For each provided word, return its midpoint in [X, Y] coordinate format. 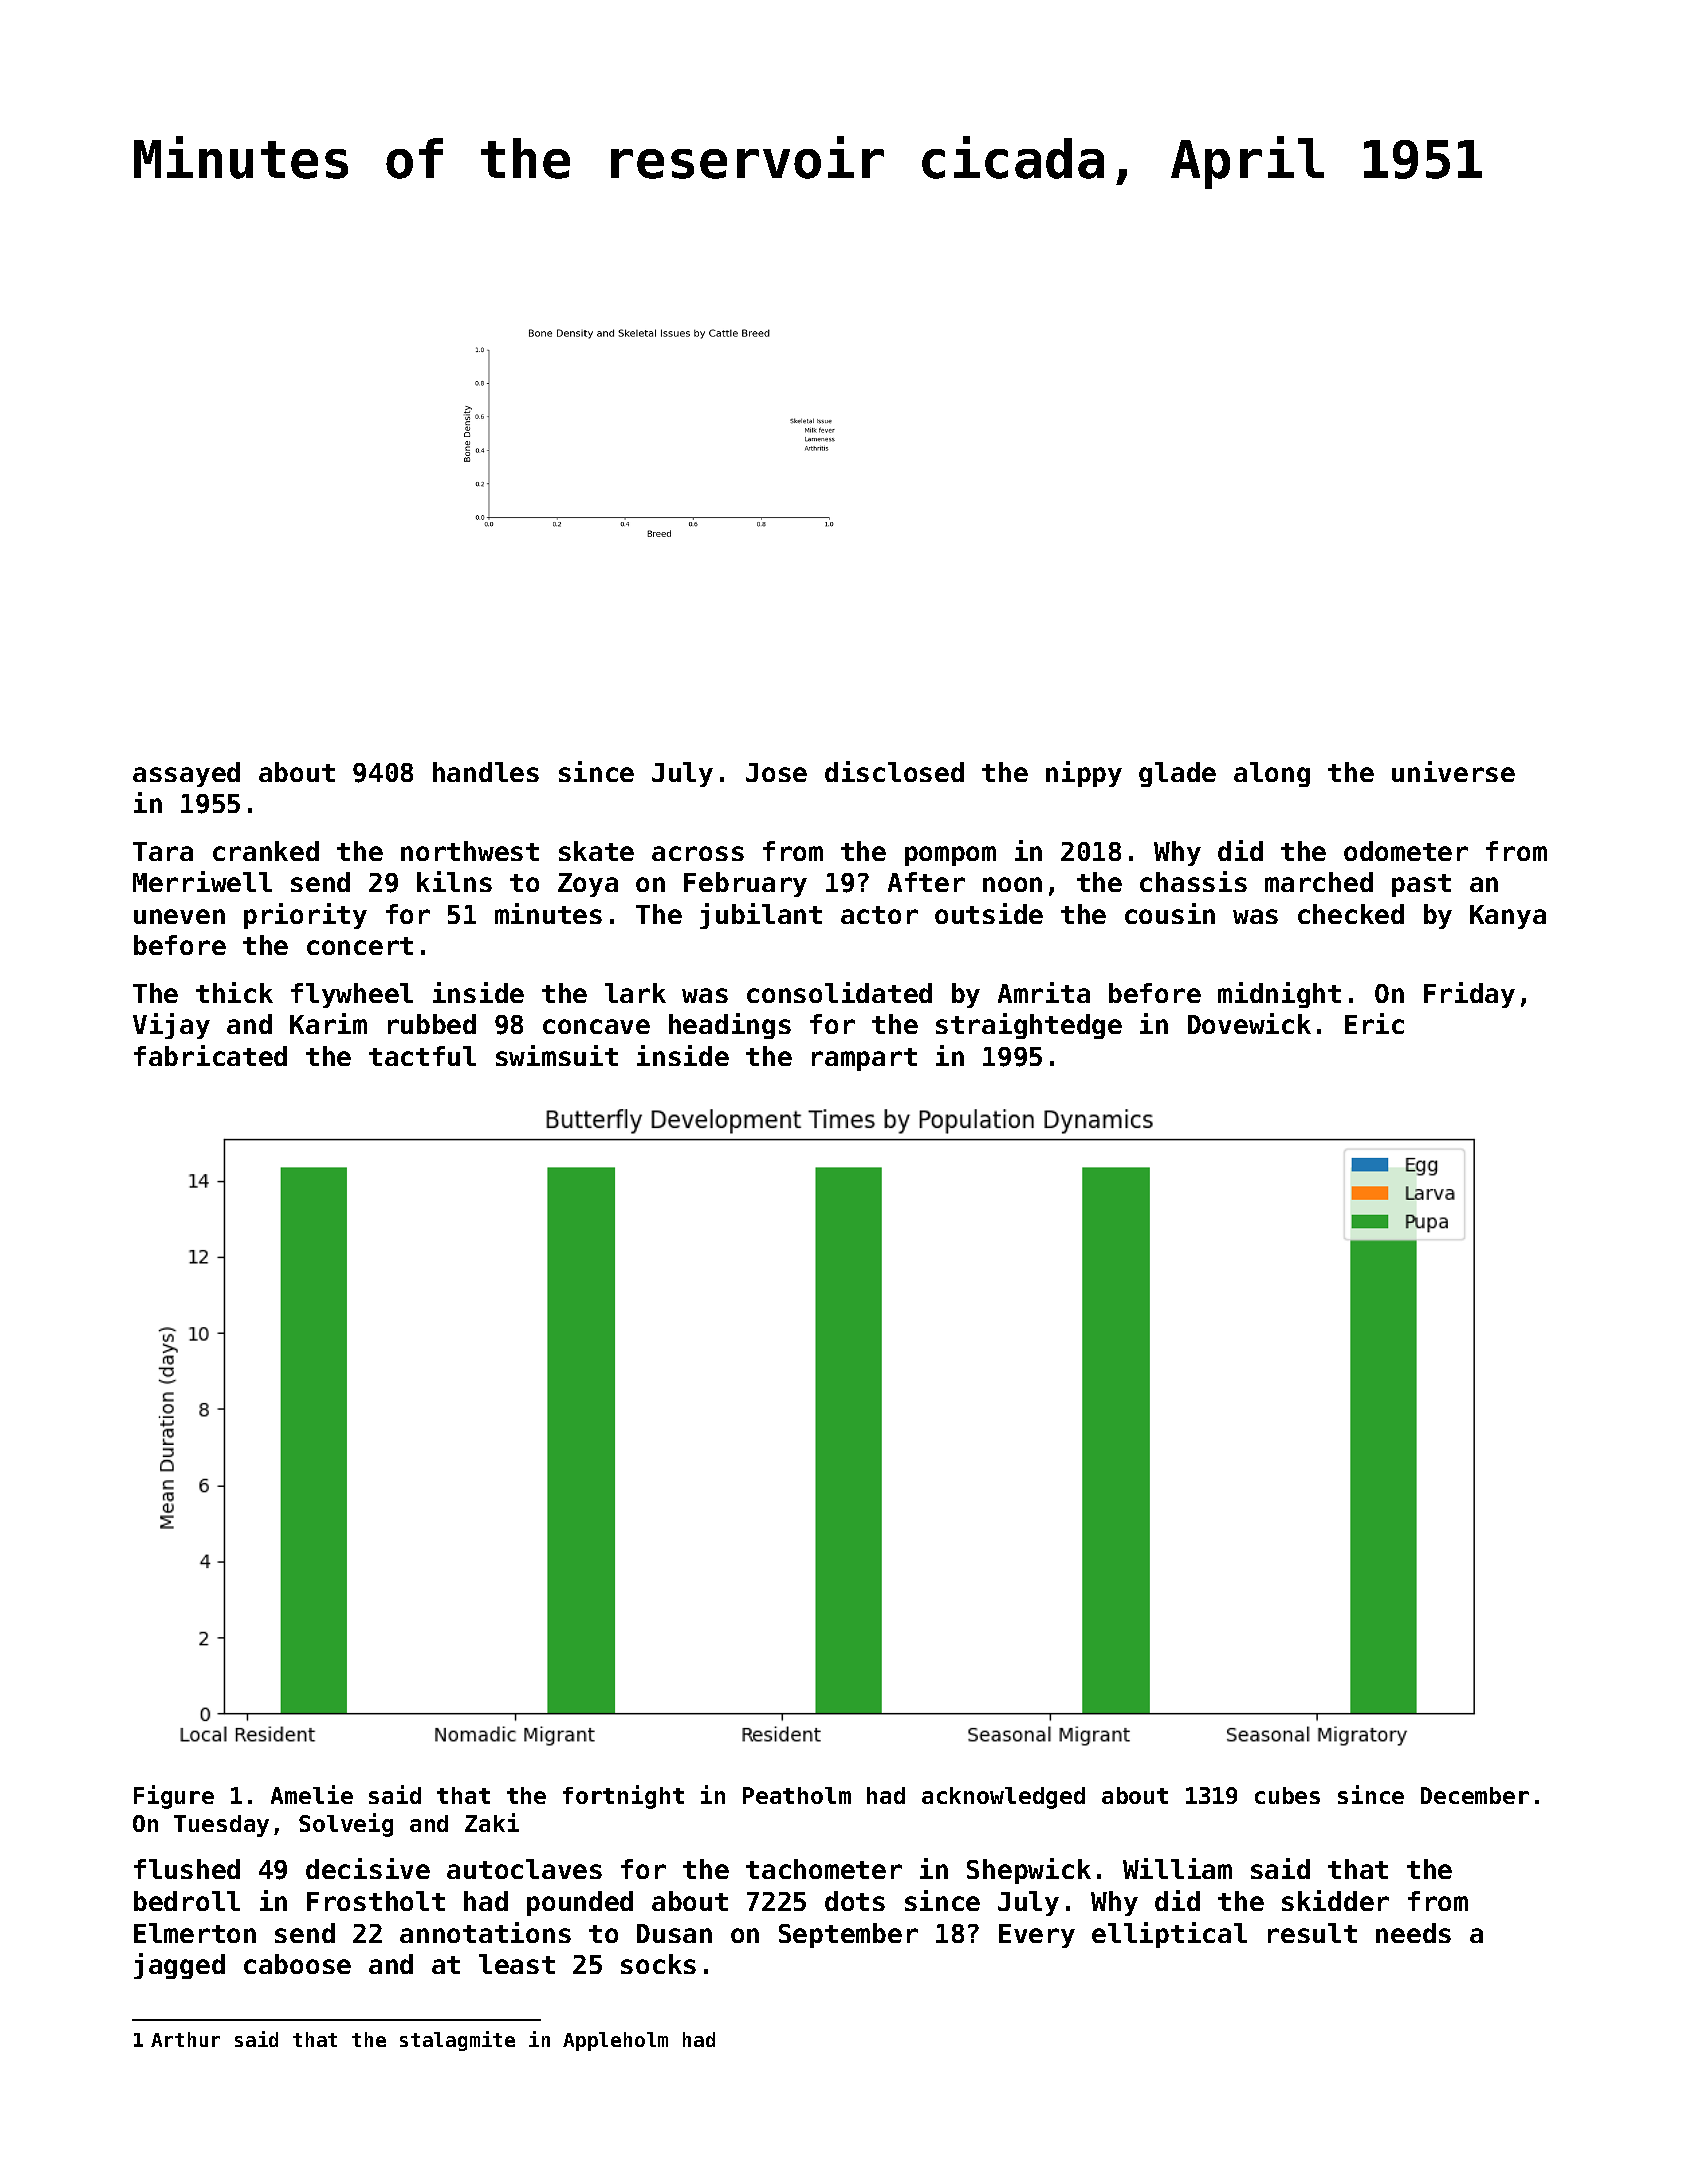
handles [486, 772]
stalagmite [457, 2041]
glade [1177, 774]
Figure [174, 1797]
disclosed [894, 771]
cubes [1287, 1795]
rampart [864, 1059]
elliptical [1169, 1935]
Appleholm [615, 2041]
